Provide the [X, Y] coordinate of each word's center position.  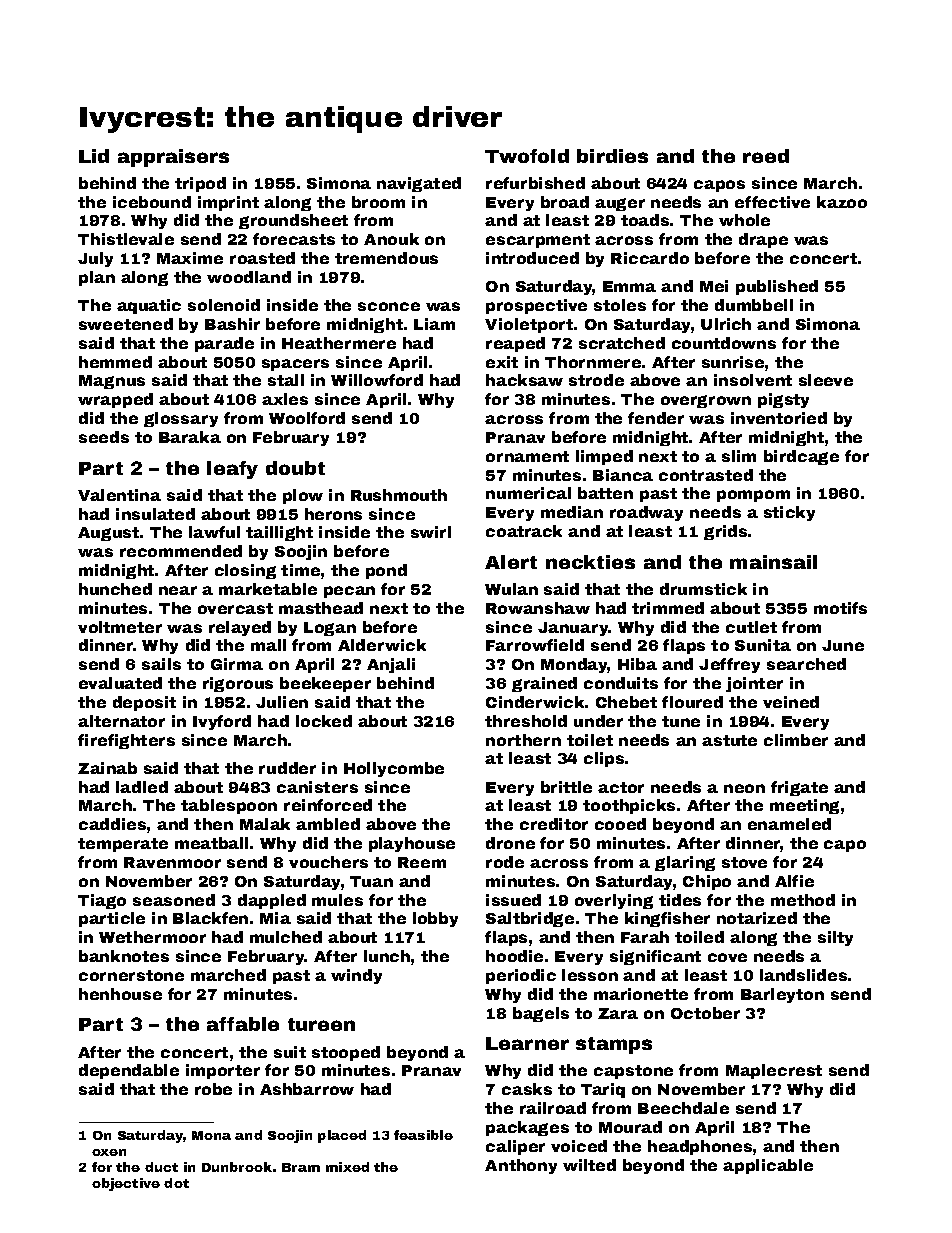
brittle [566, 787]
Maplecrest [774, 1071]
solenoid [224, 305]
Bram [301, 1167]
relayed [240, 628]
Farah [645, 937]
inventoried [779, 418]
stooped [346, 1053]
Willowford [377, 380]
